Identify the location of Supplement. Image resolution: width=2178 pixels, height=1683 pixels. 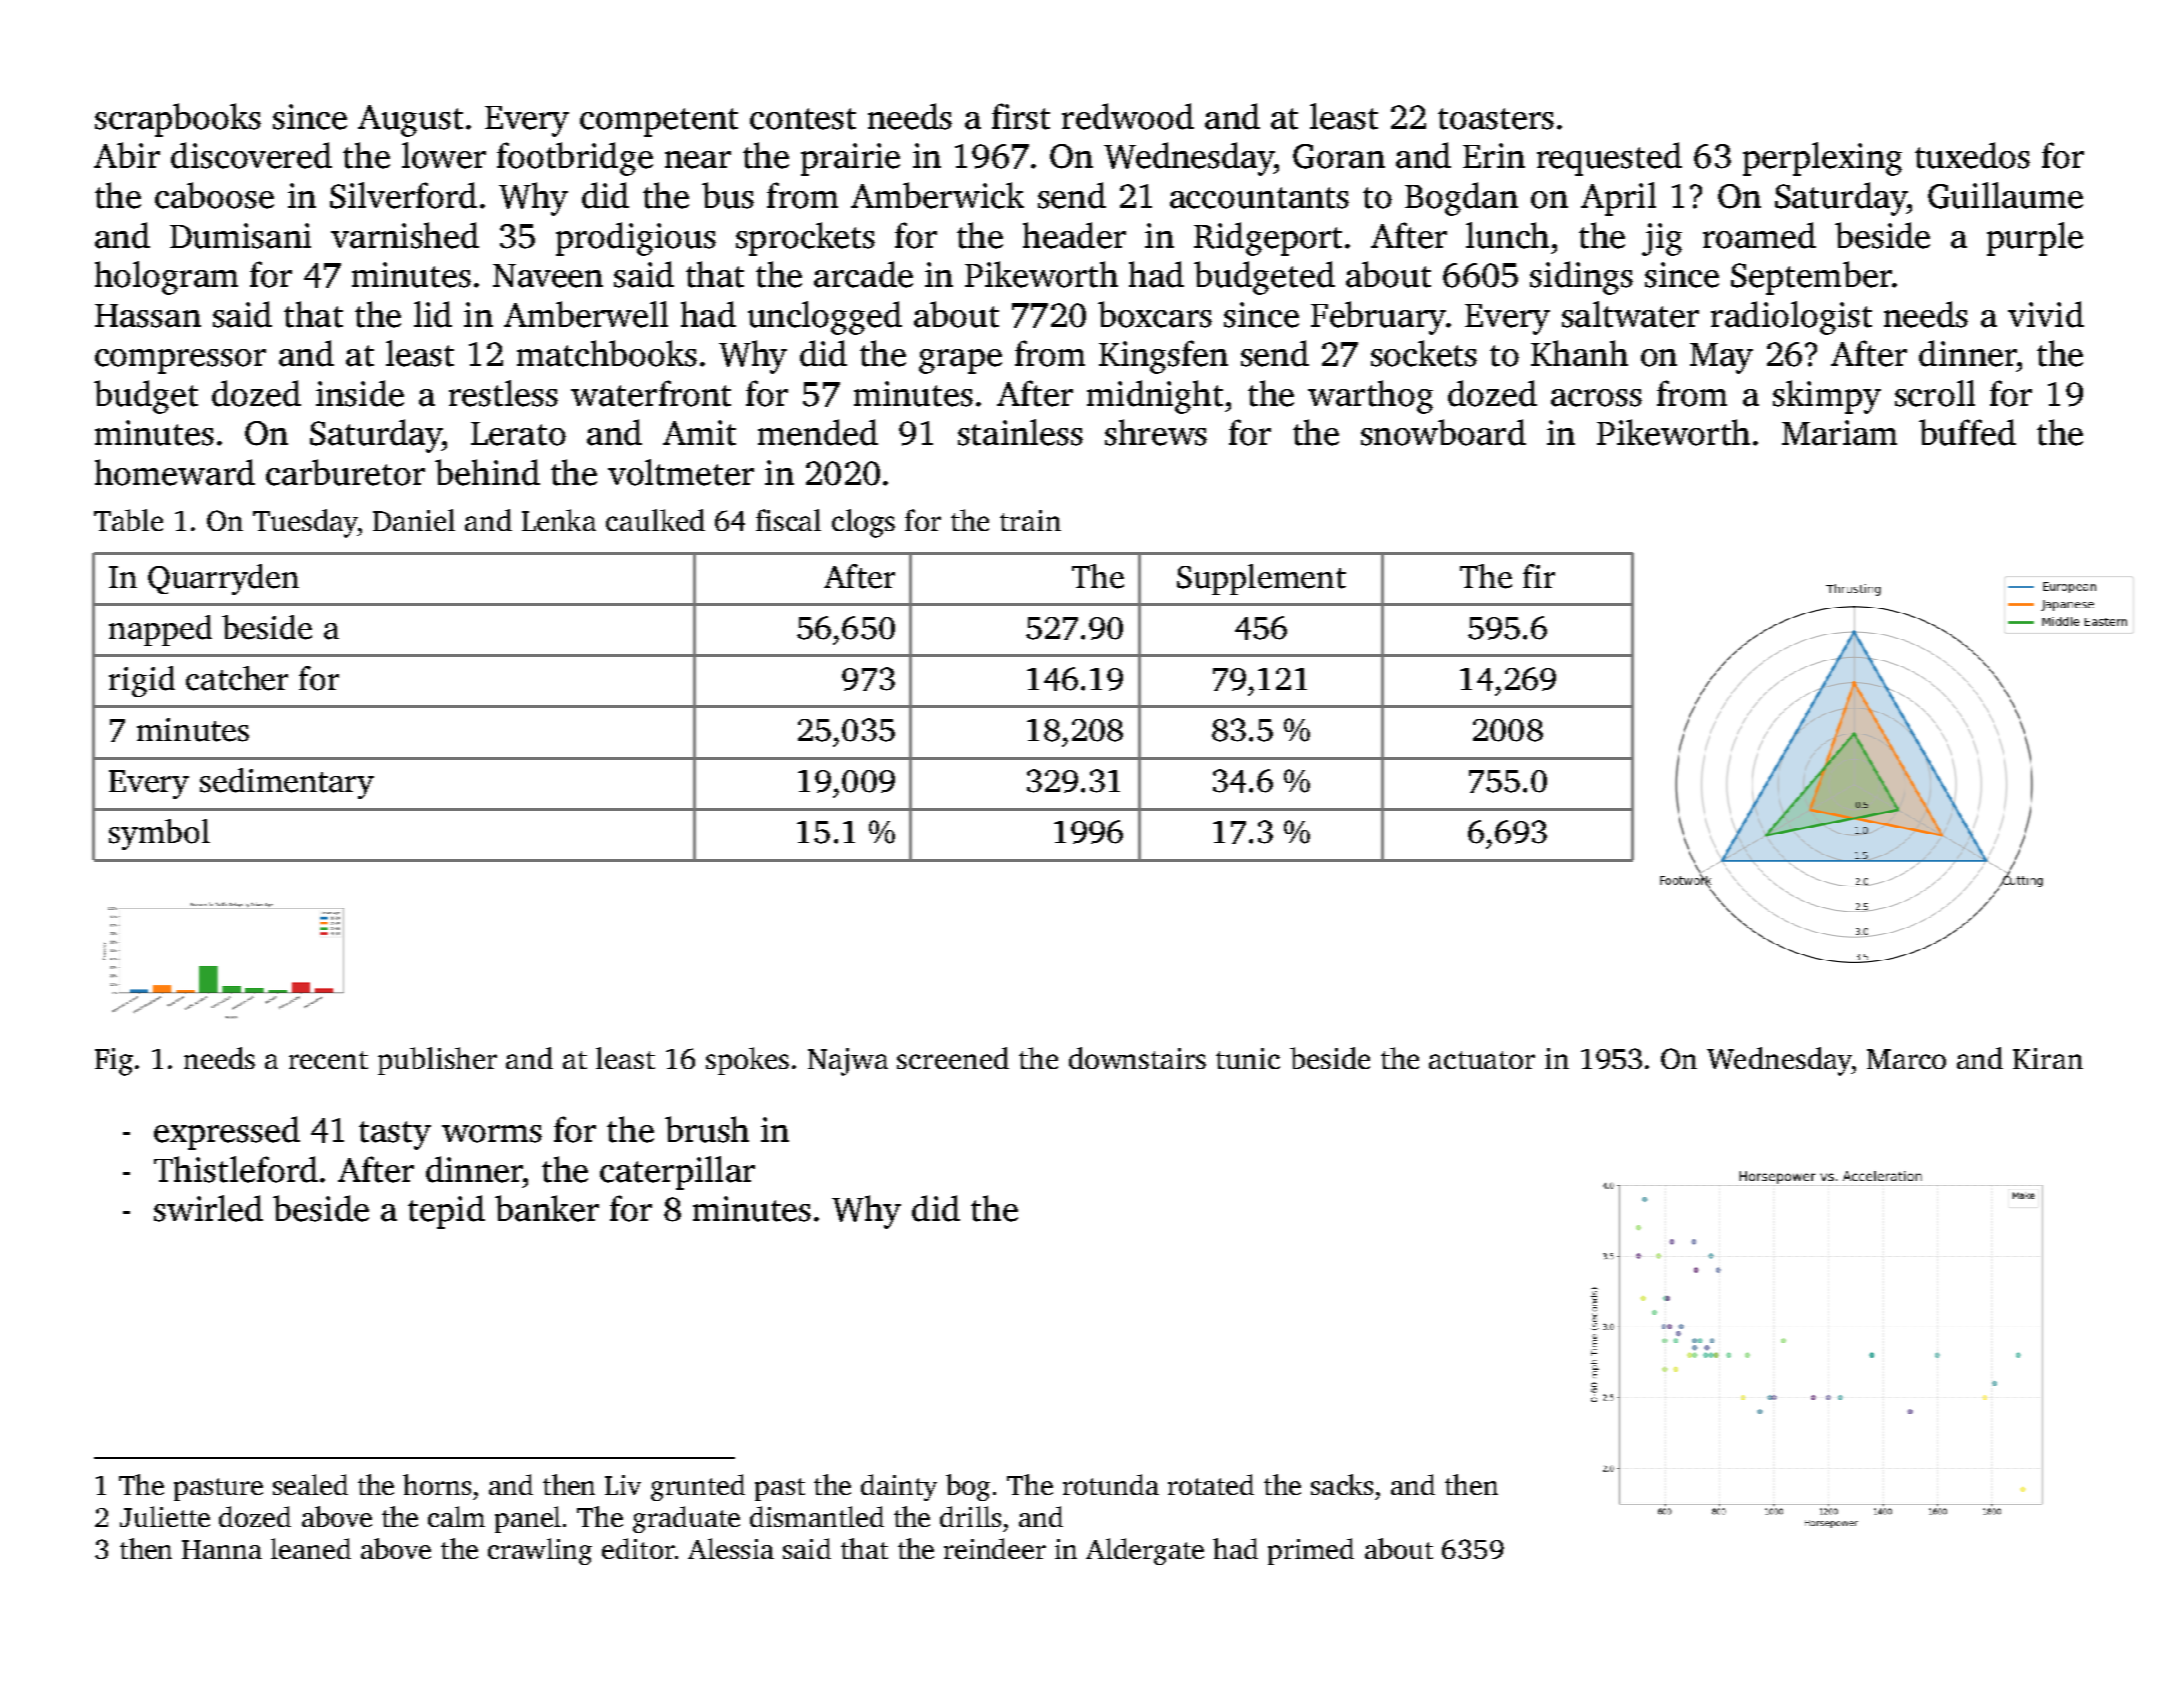
(1261, 579).
